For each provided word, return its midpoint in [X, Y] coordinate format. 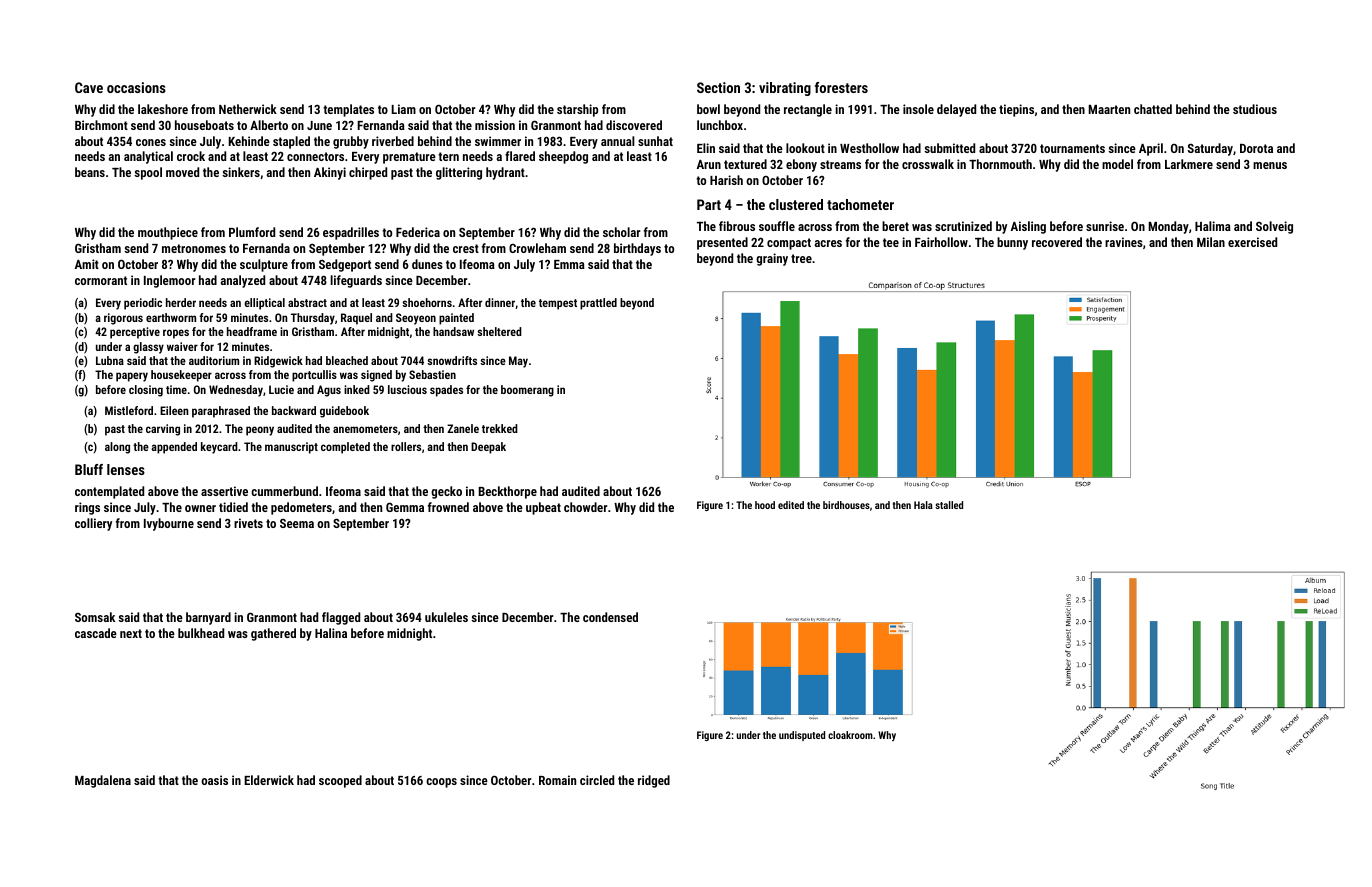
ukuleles [446, 617]
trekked [500, 428]
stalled [949, 505]
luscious [407, 389]
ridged [654, 781]
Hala [923, 505]
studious [1255, 109]
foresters [841, 87]
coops [441, 783]
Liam [403, 109]
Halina [331, 633]
